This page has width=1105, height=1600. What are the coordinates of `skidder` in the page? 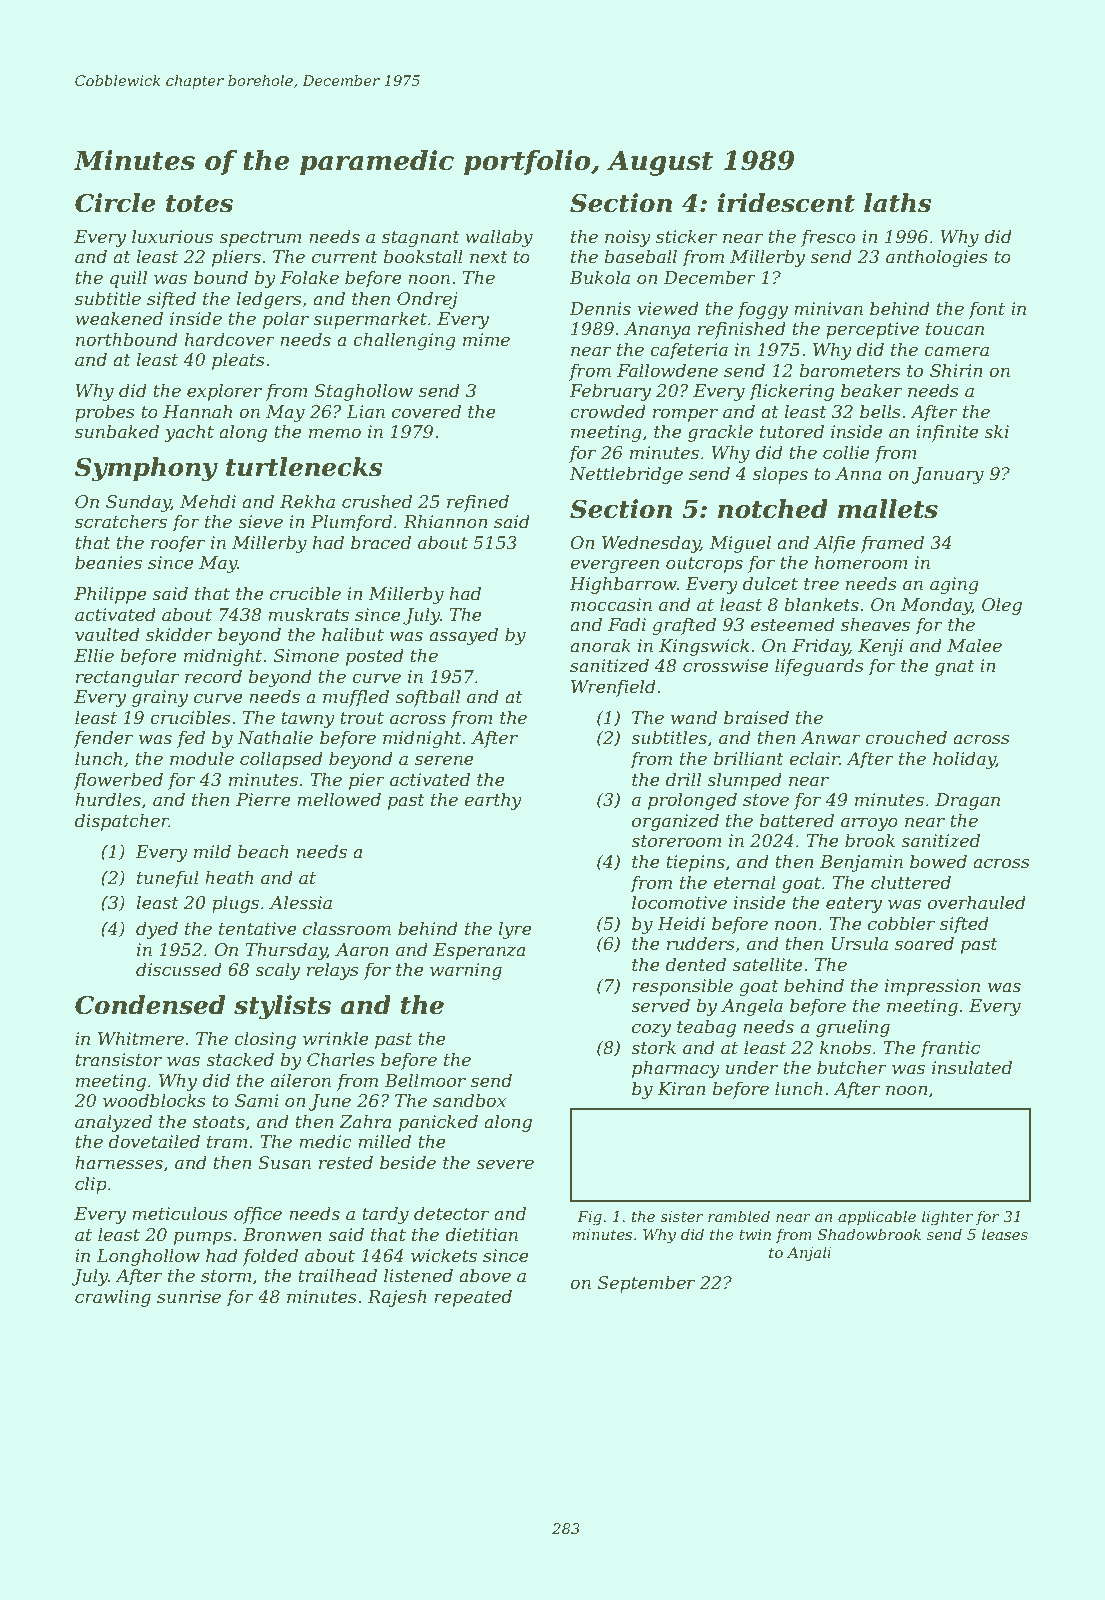 It's located at (179, 634).
